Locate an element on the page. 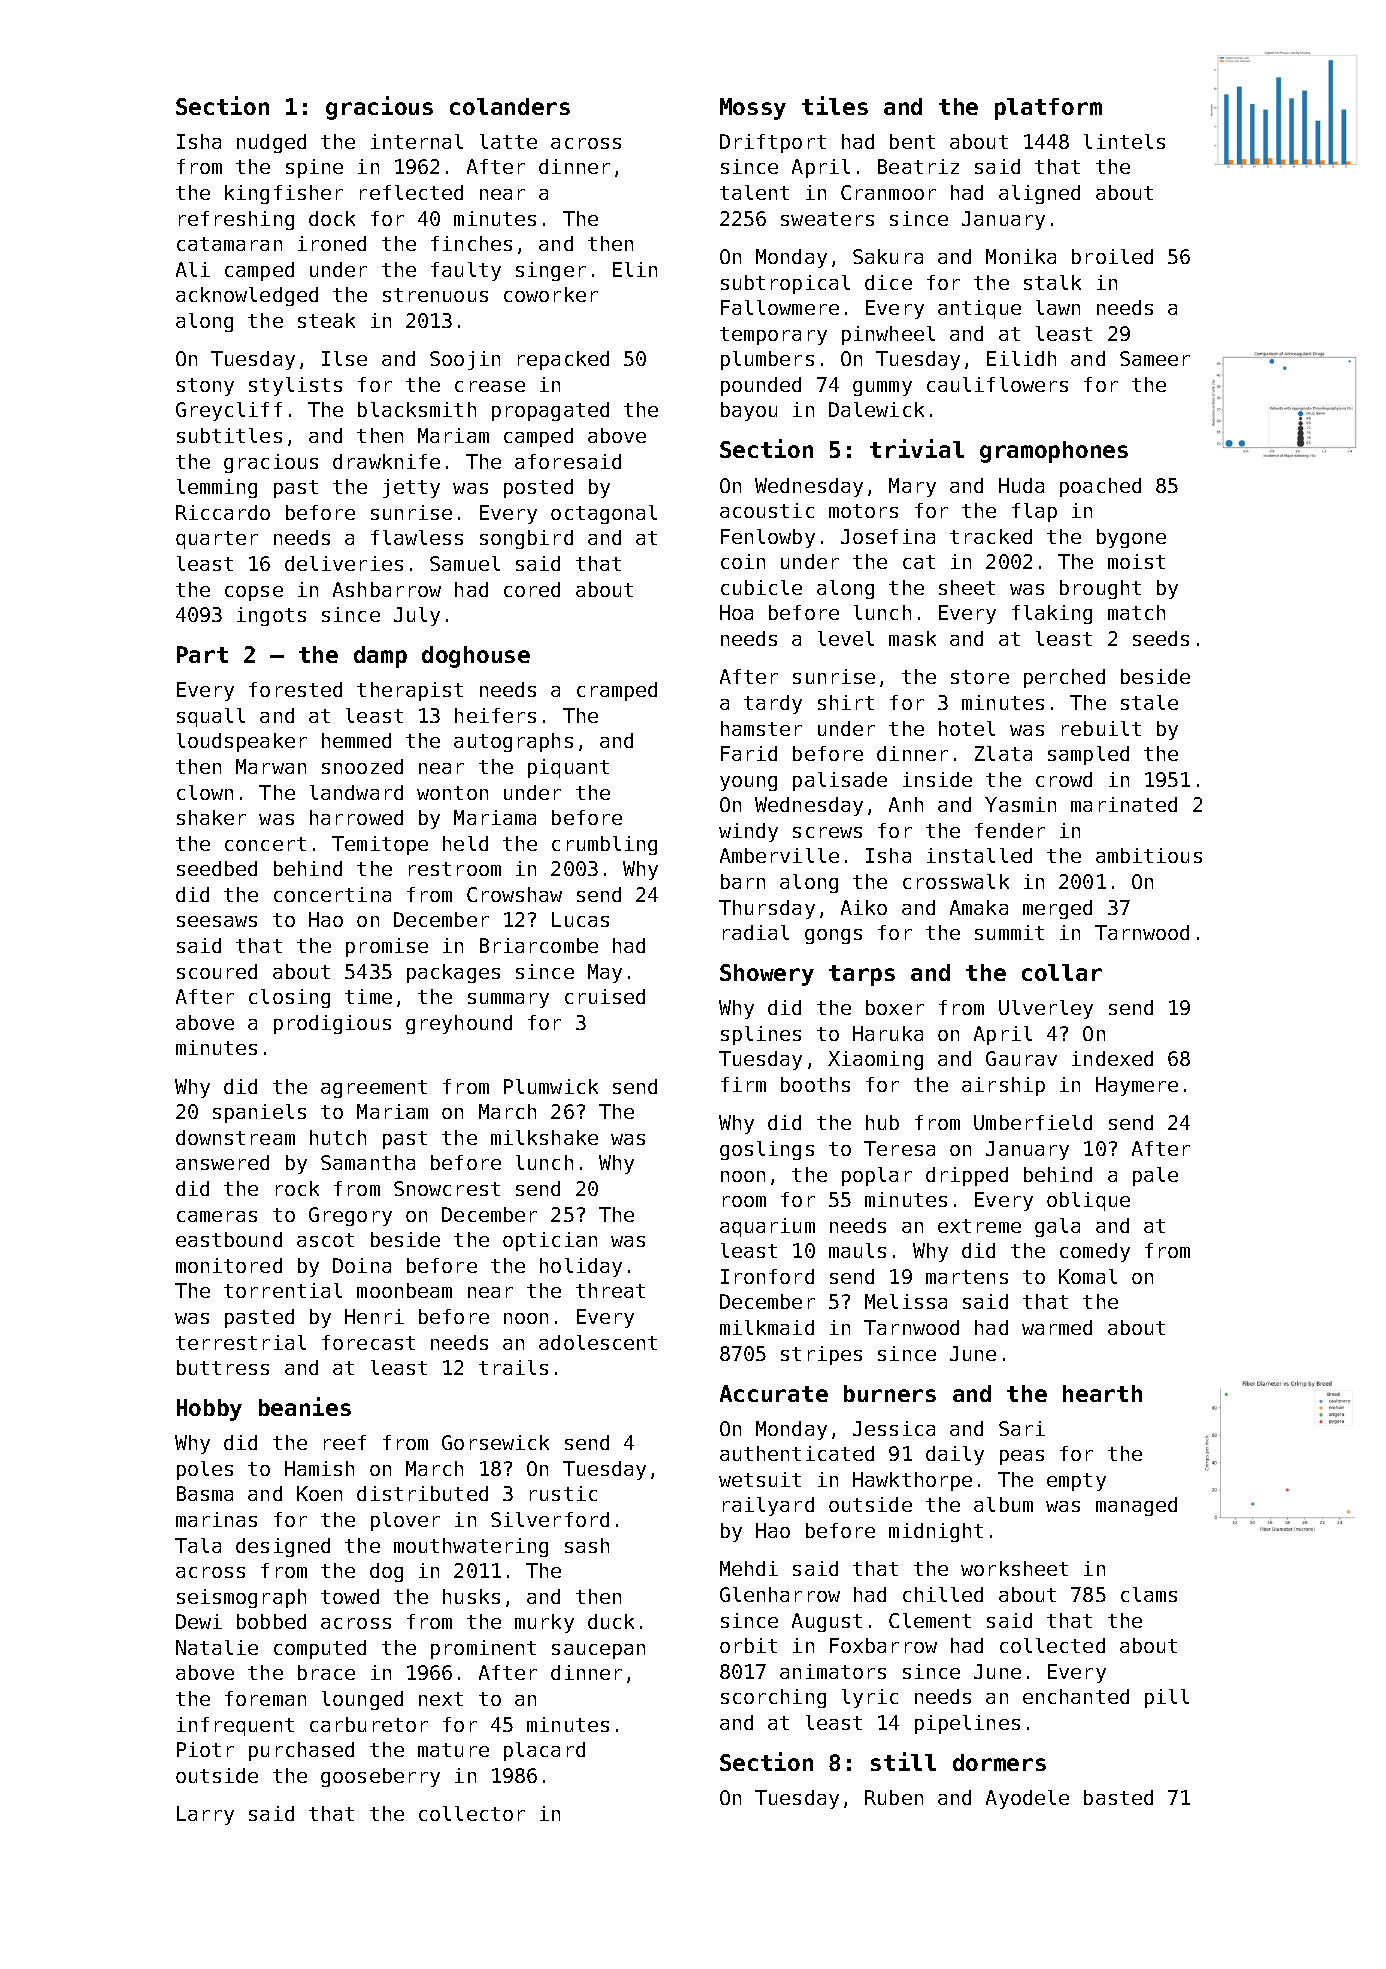 This document has width=1386, height=1969. purchased is located at coordinates (301, 1751).
